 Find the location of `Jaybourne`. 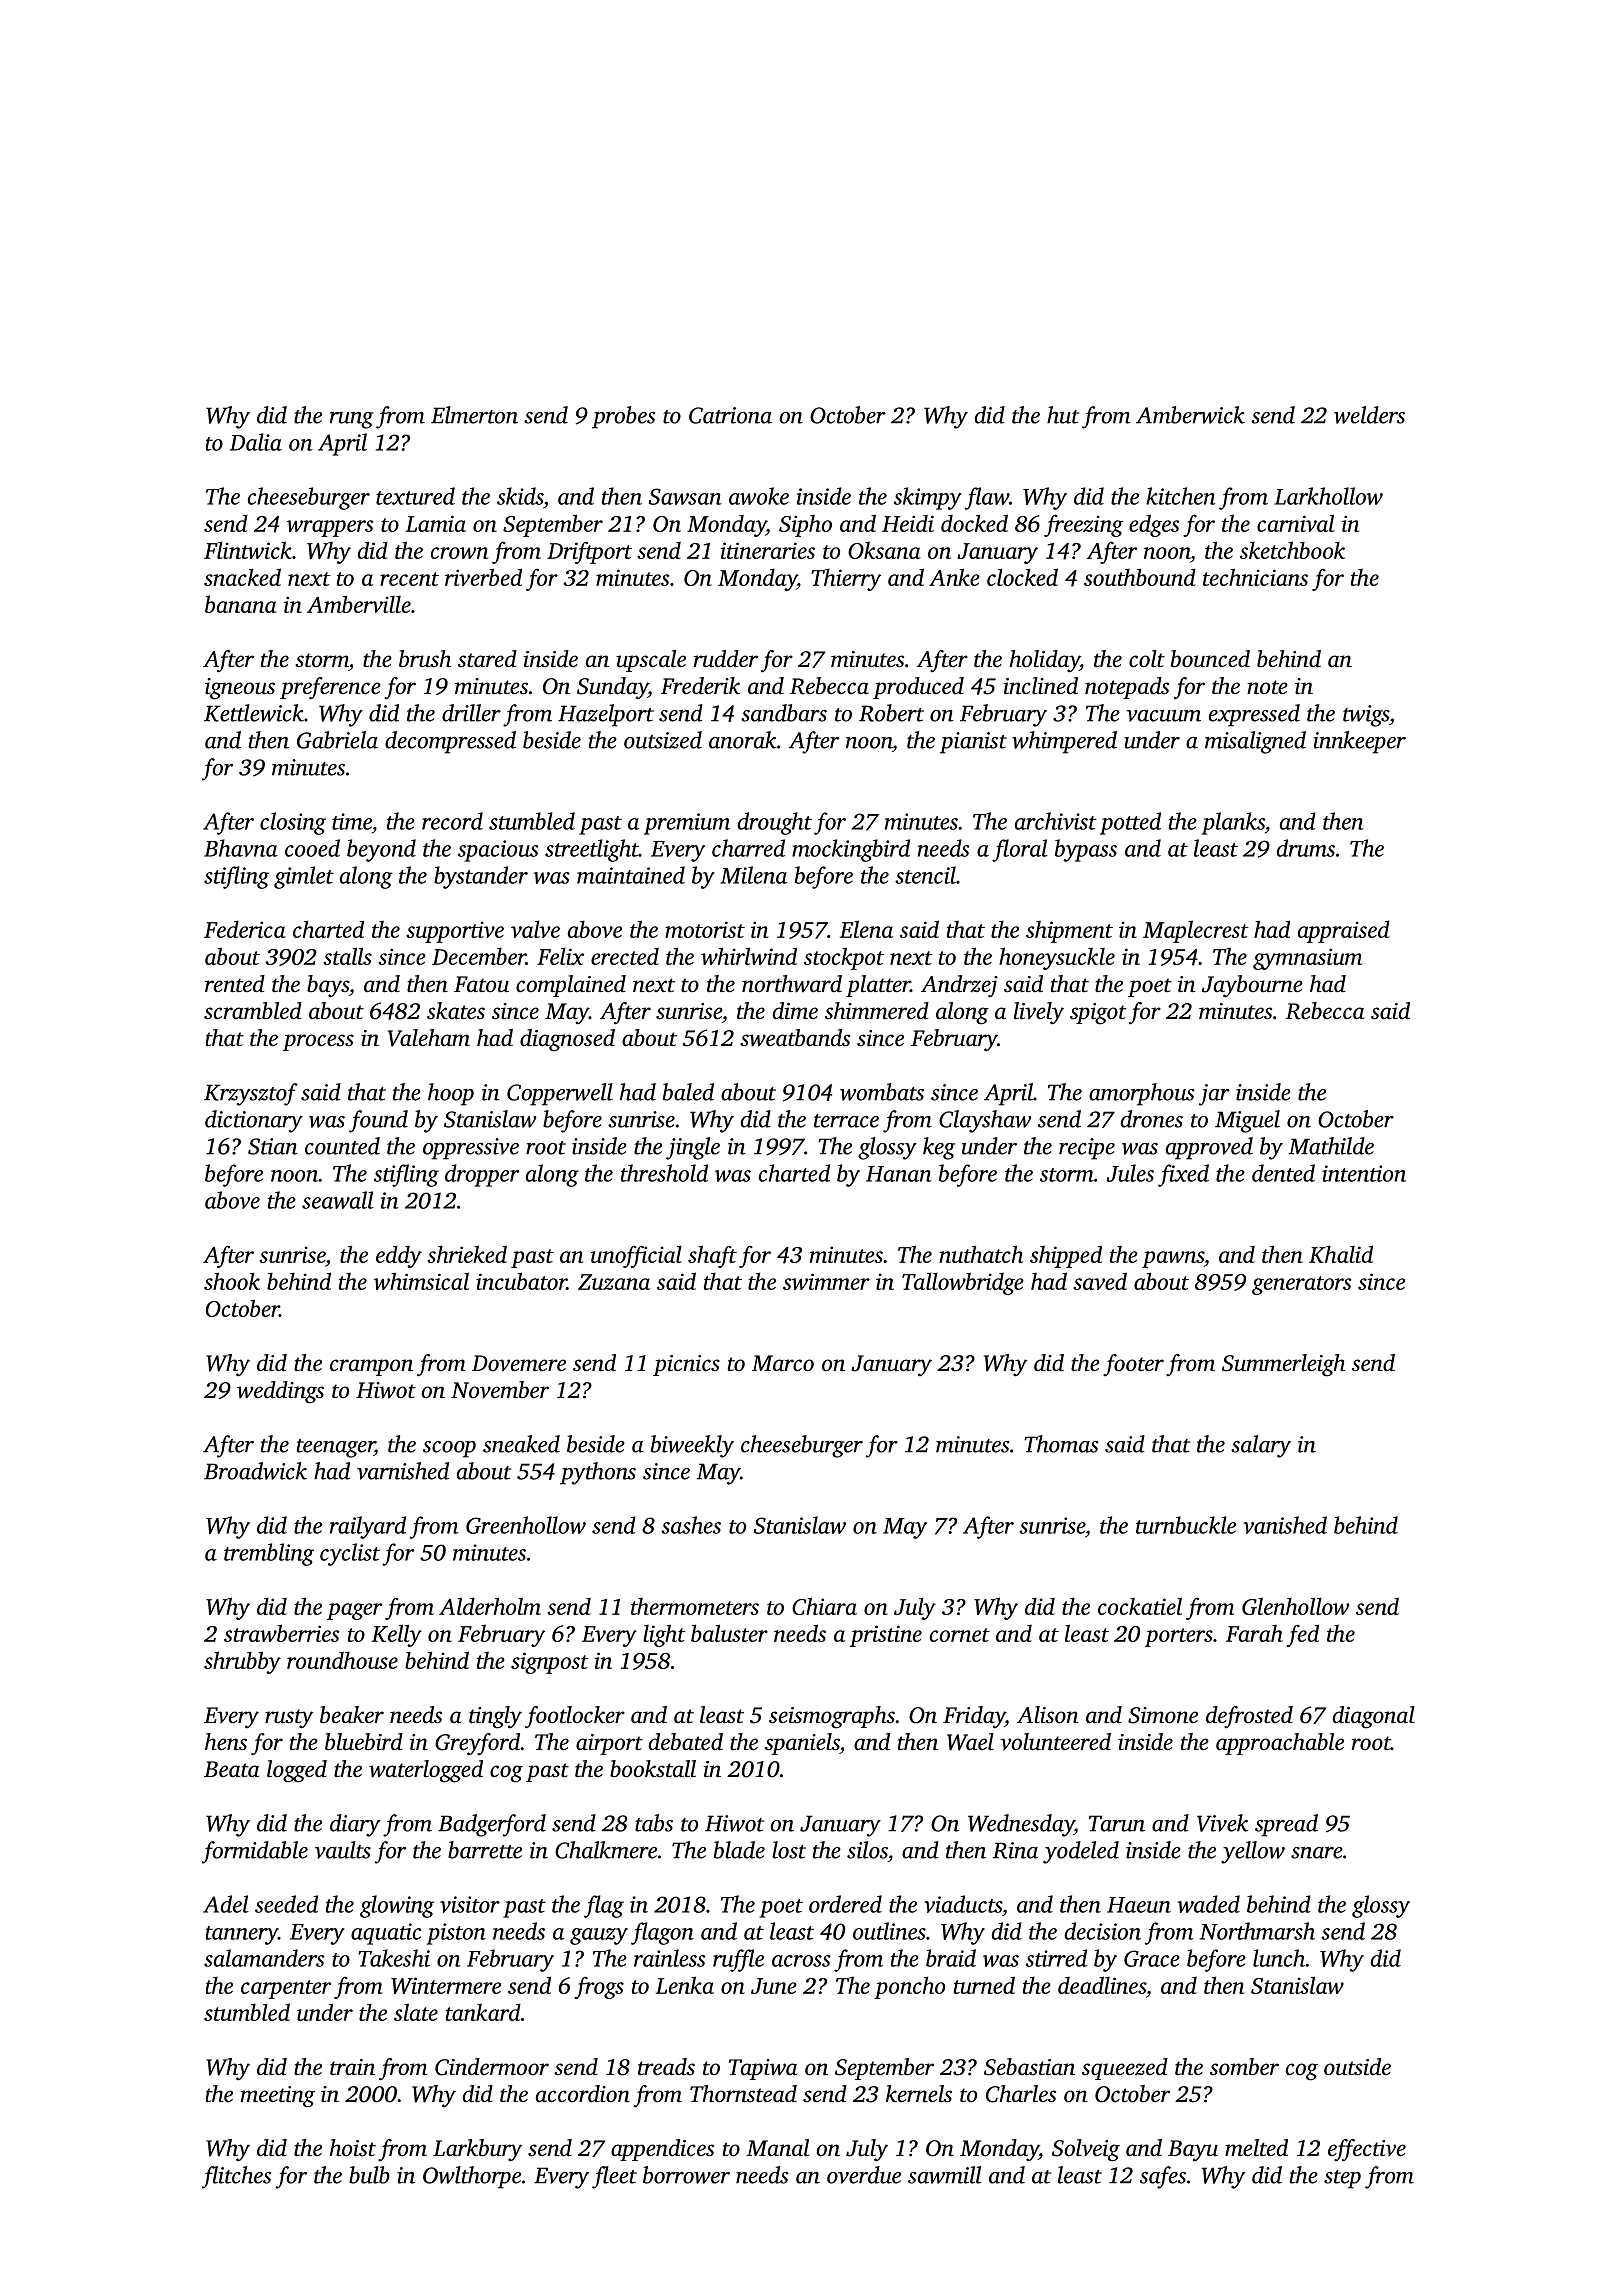

Jaybourne is located at coordinates (1252, 986).
